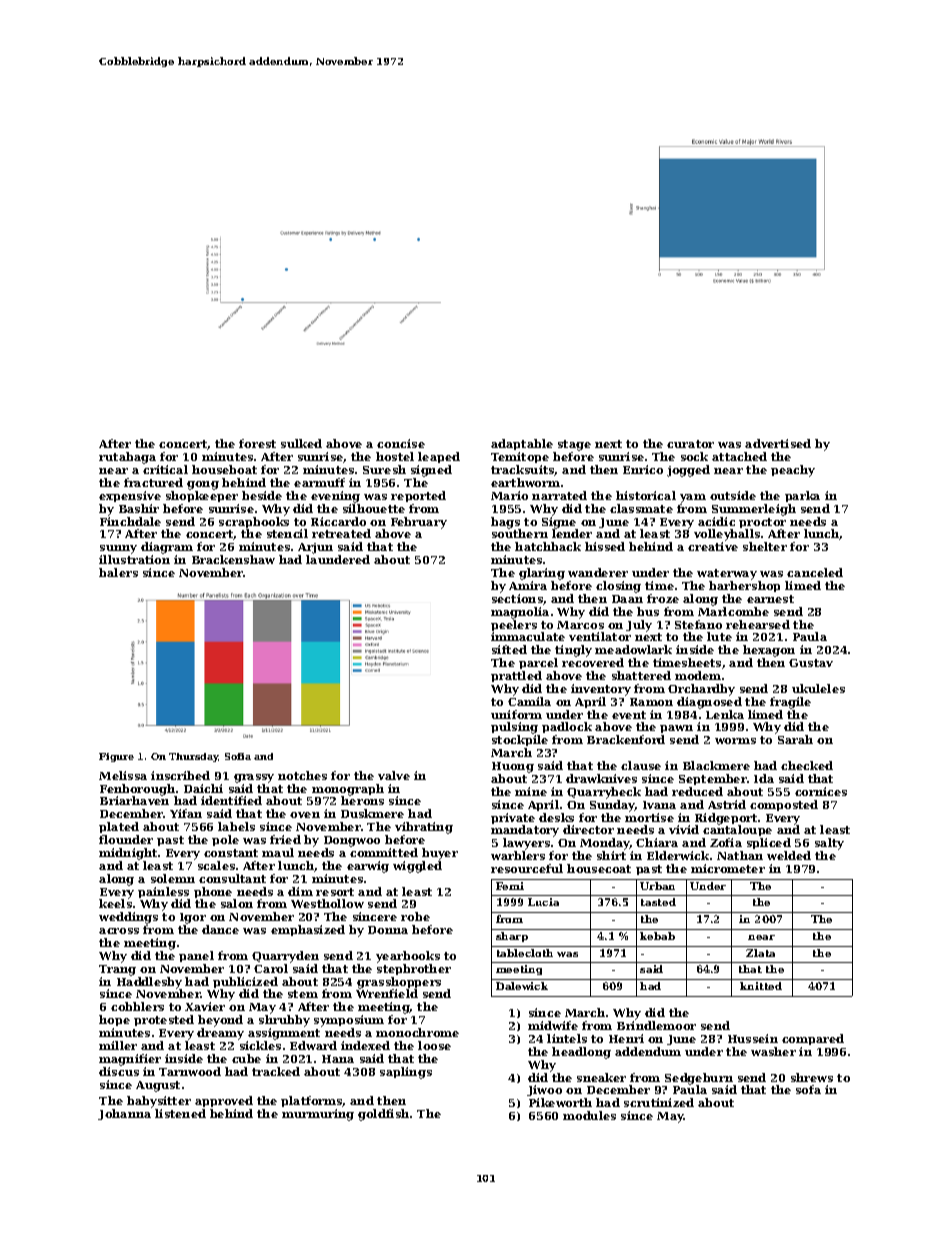  What do you see at coordinates (315, 548) in the screenshot?
I see `Arjun` at bounding box center [315, 548].
